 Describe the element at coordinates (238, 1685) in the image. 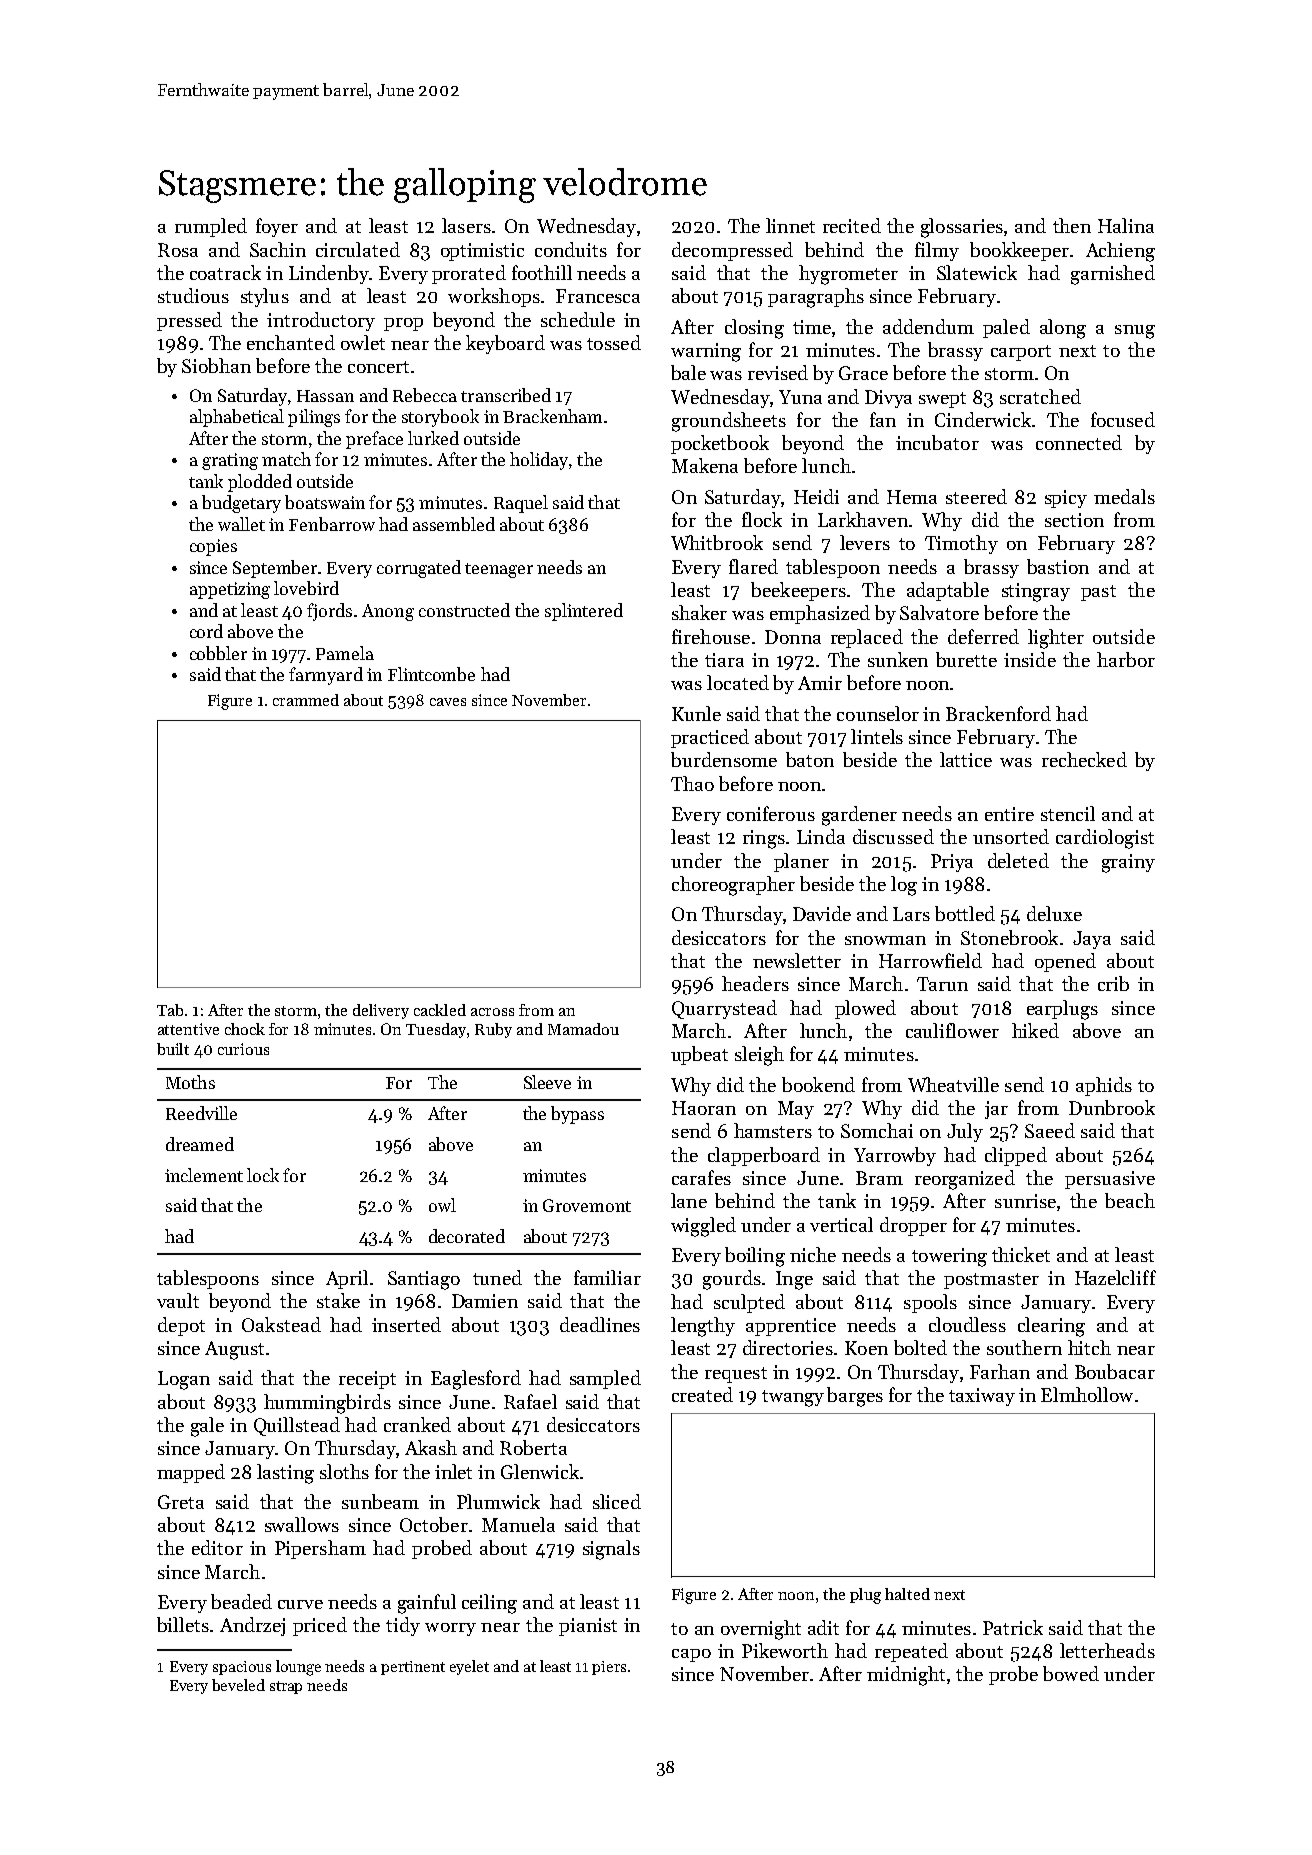

I see `beveled` at that location.
